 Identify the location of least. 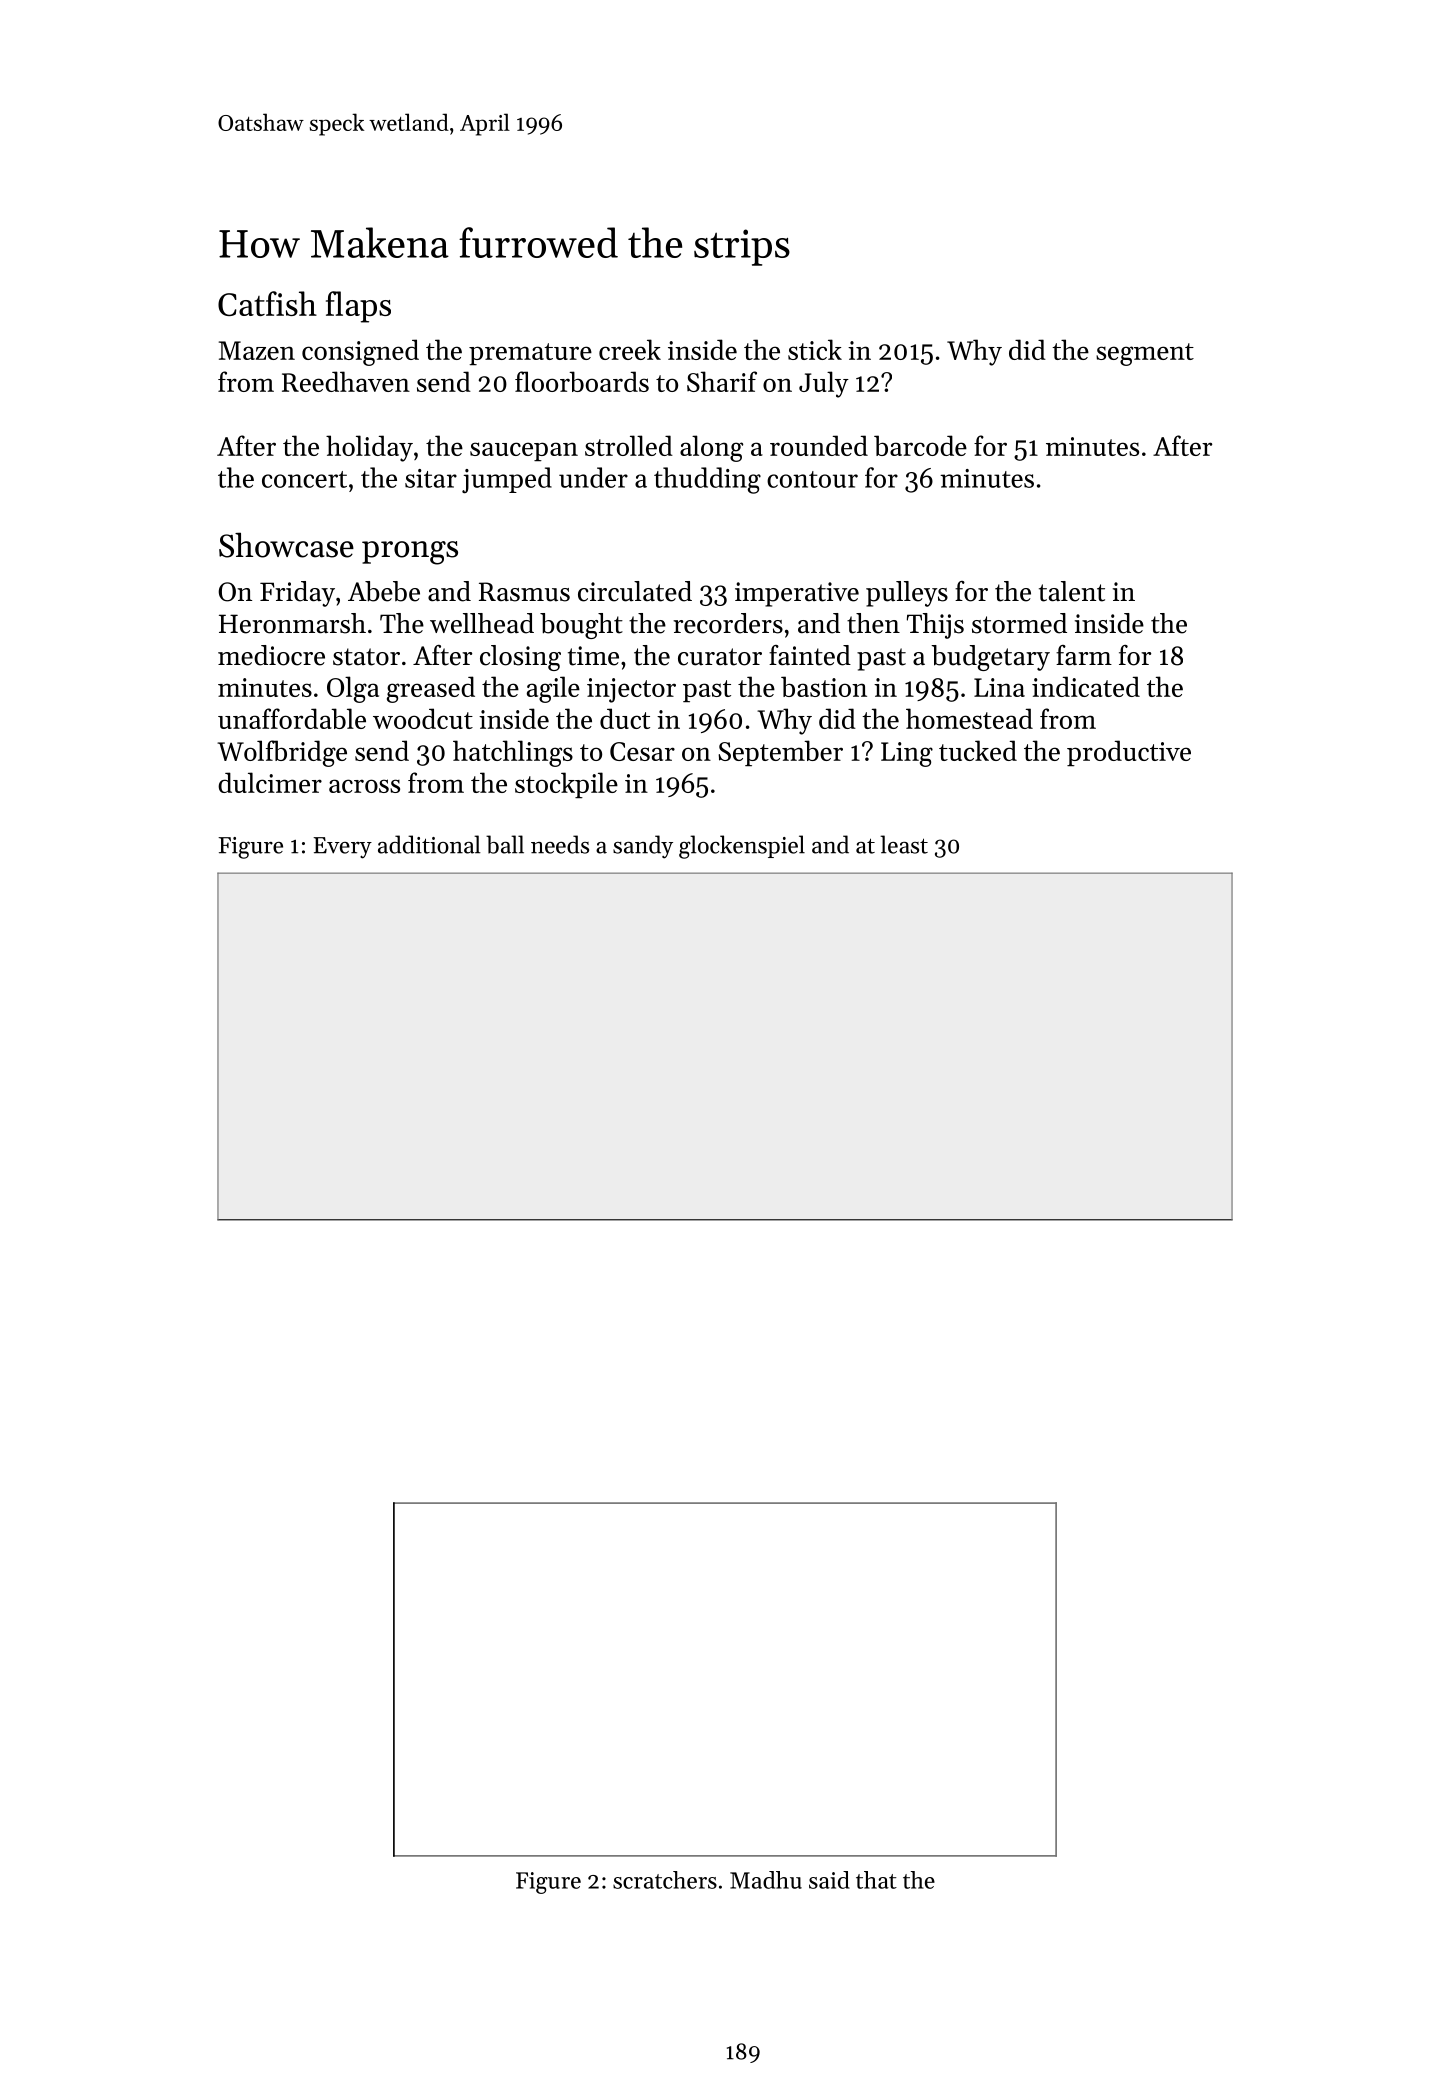
(904, 844).
